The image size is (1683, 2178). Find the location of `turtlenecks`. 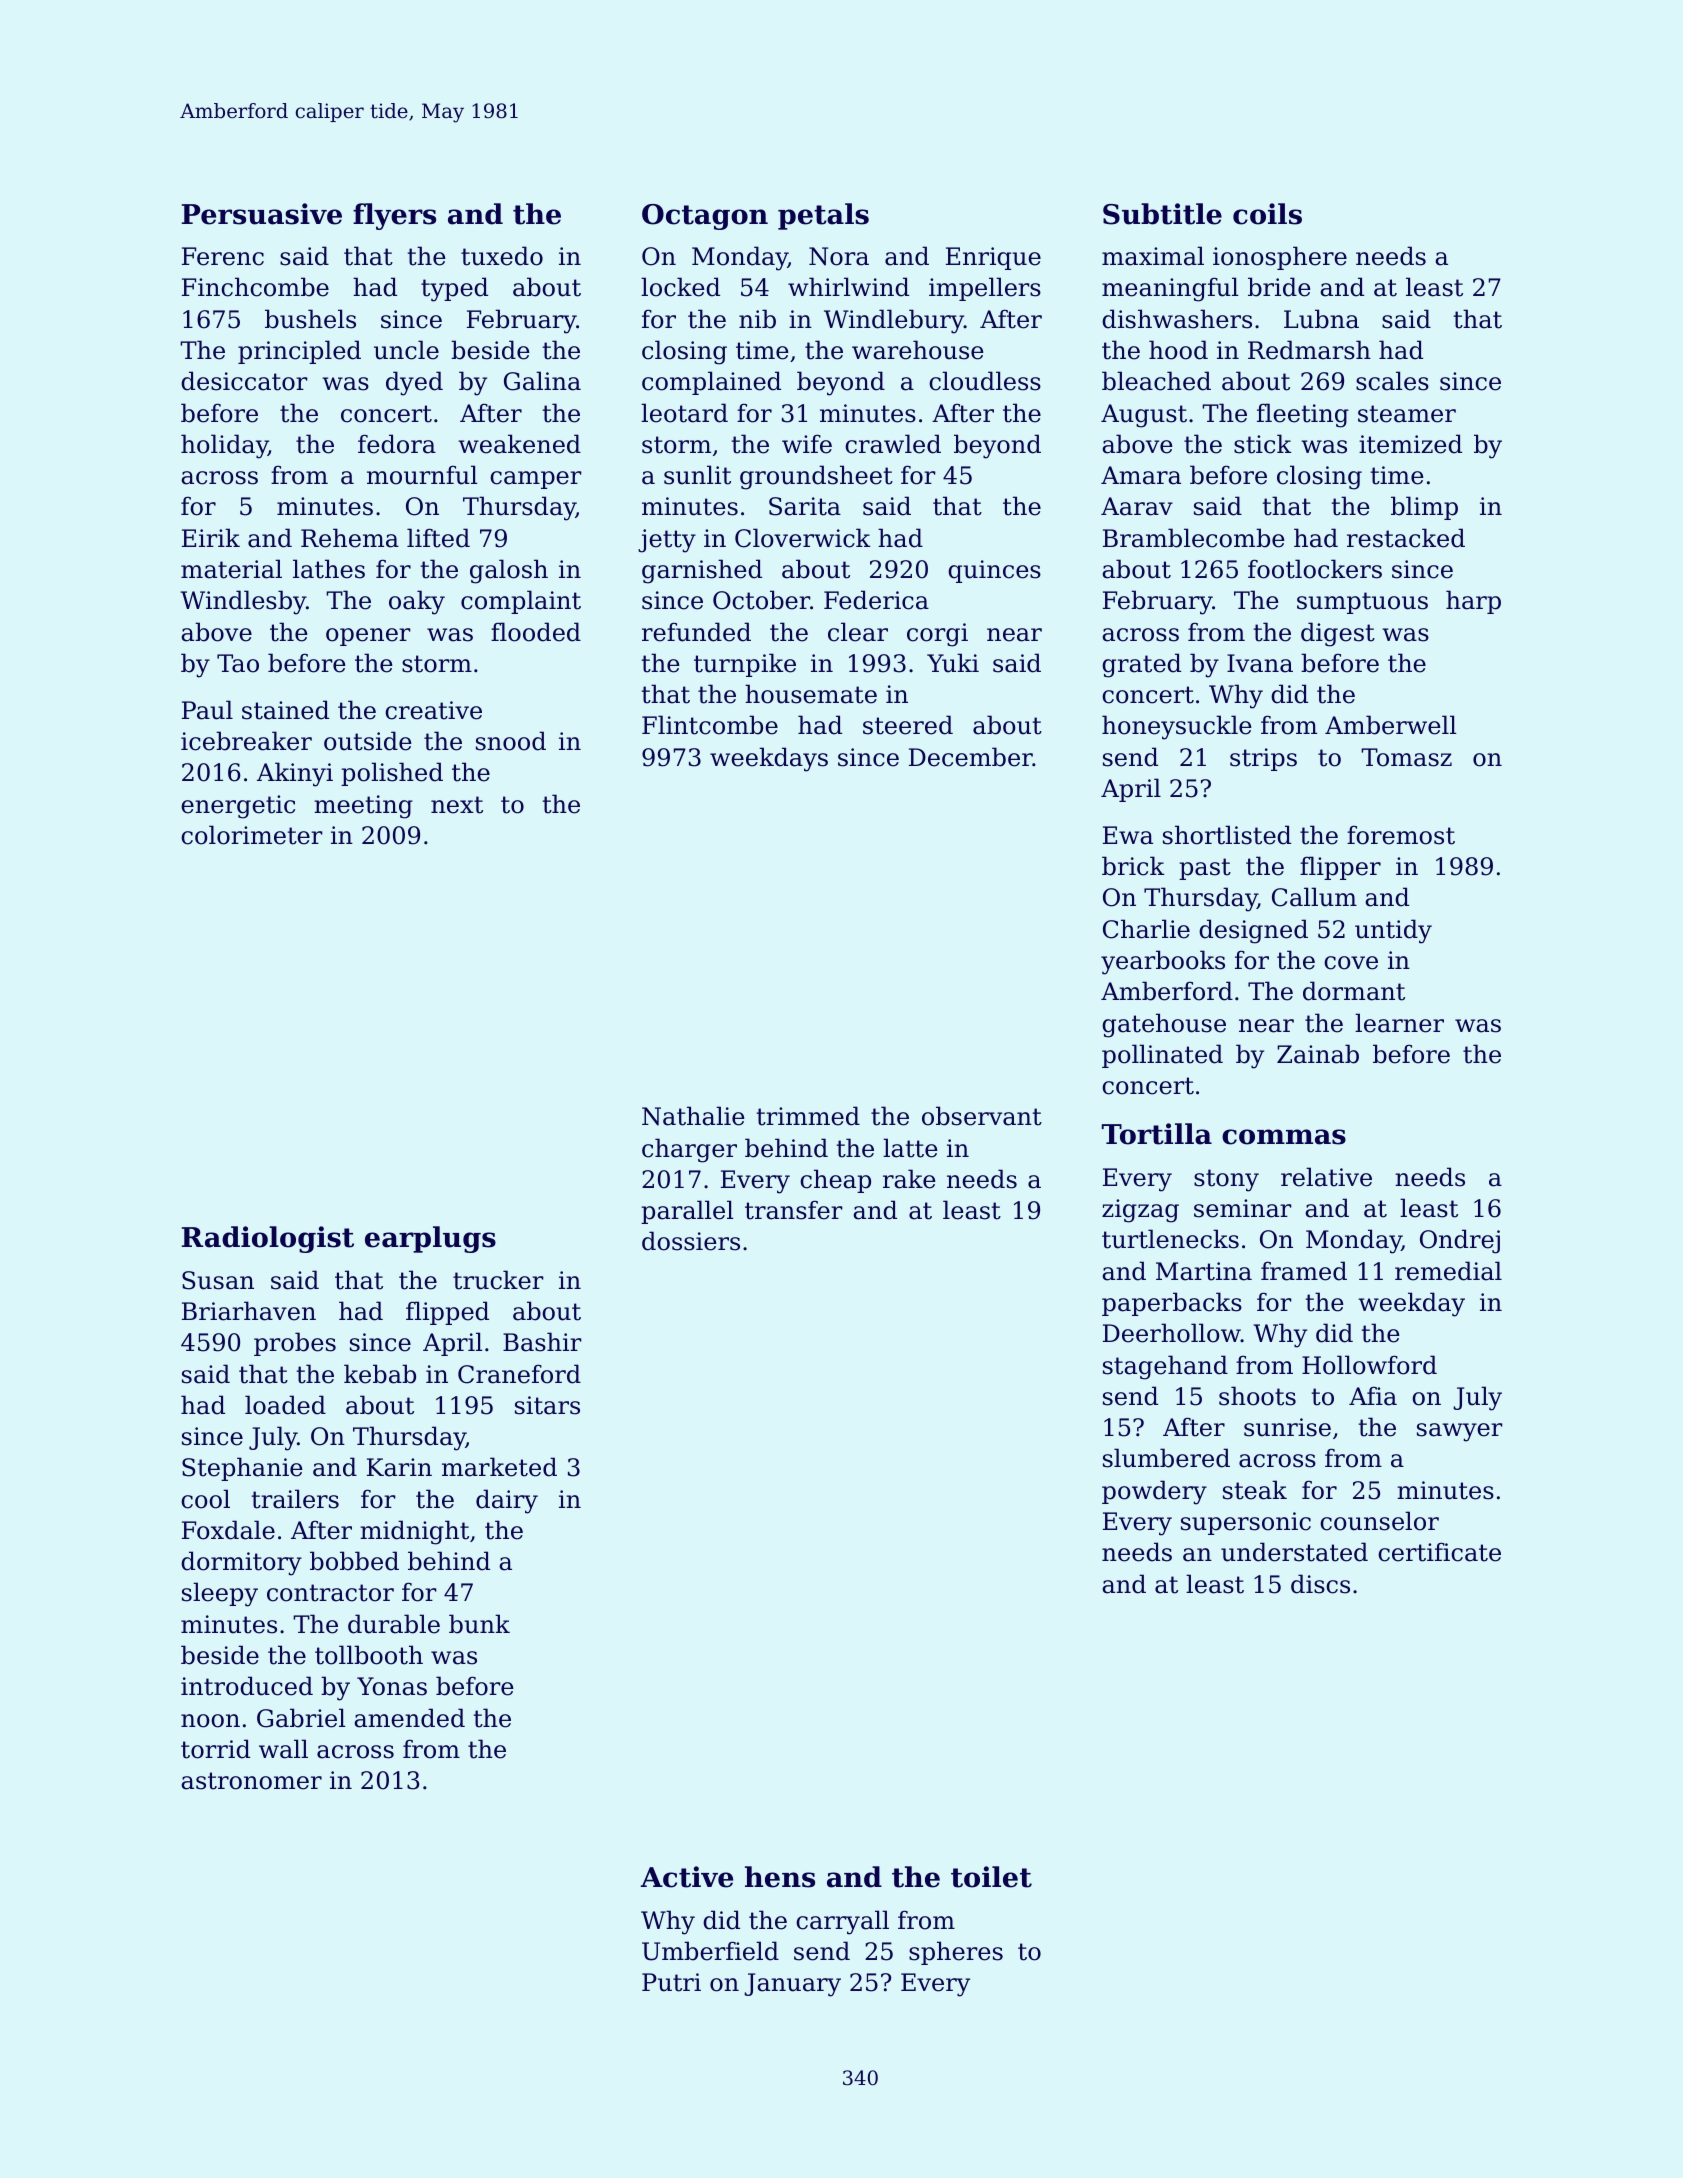

turtlenecks is located at coordinates (1170, 1239).
